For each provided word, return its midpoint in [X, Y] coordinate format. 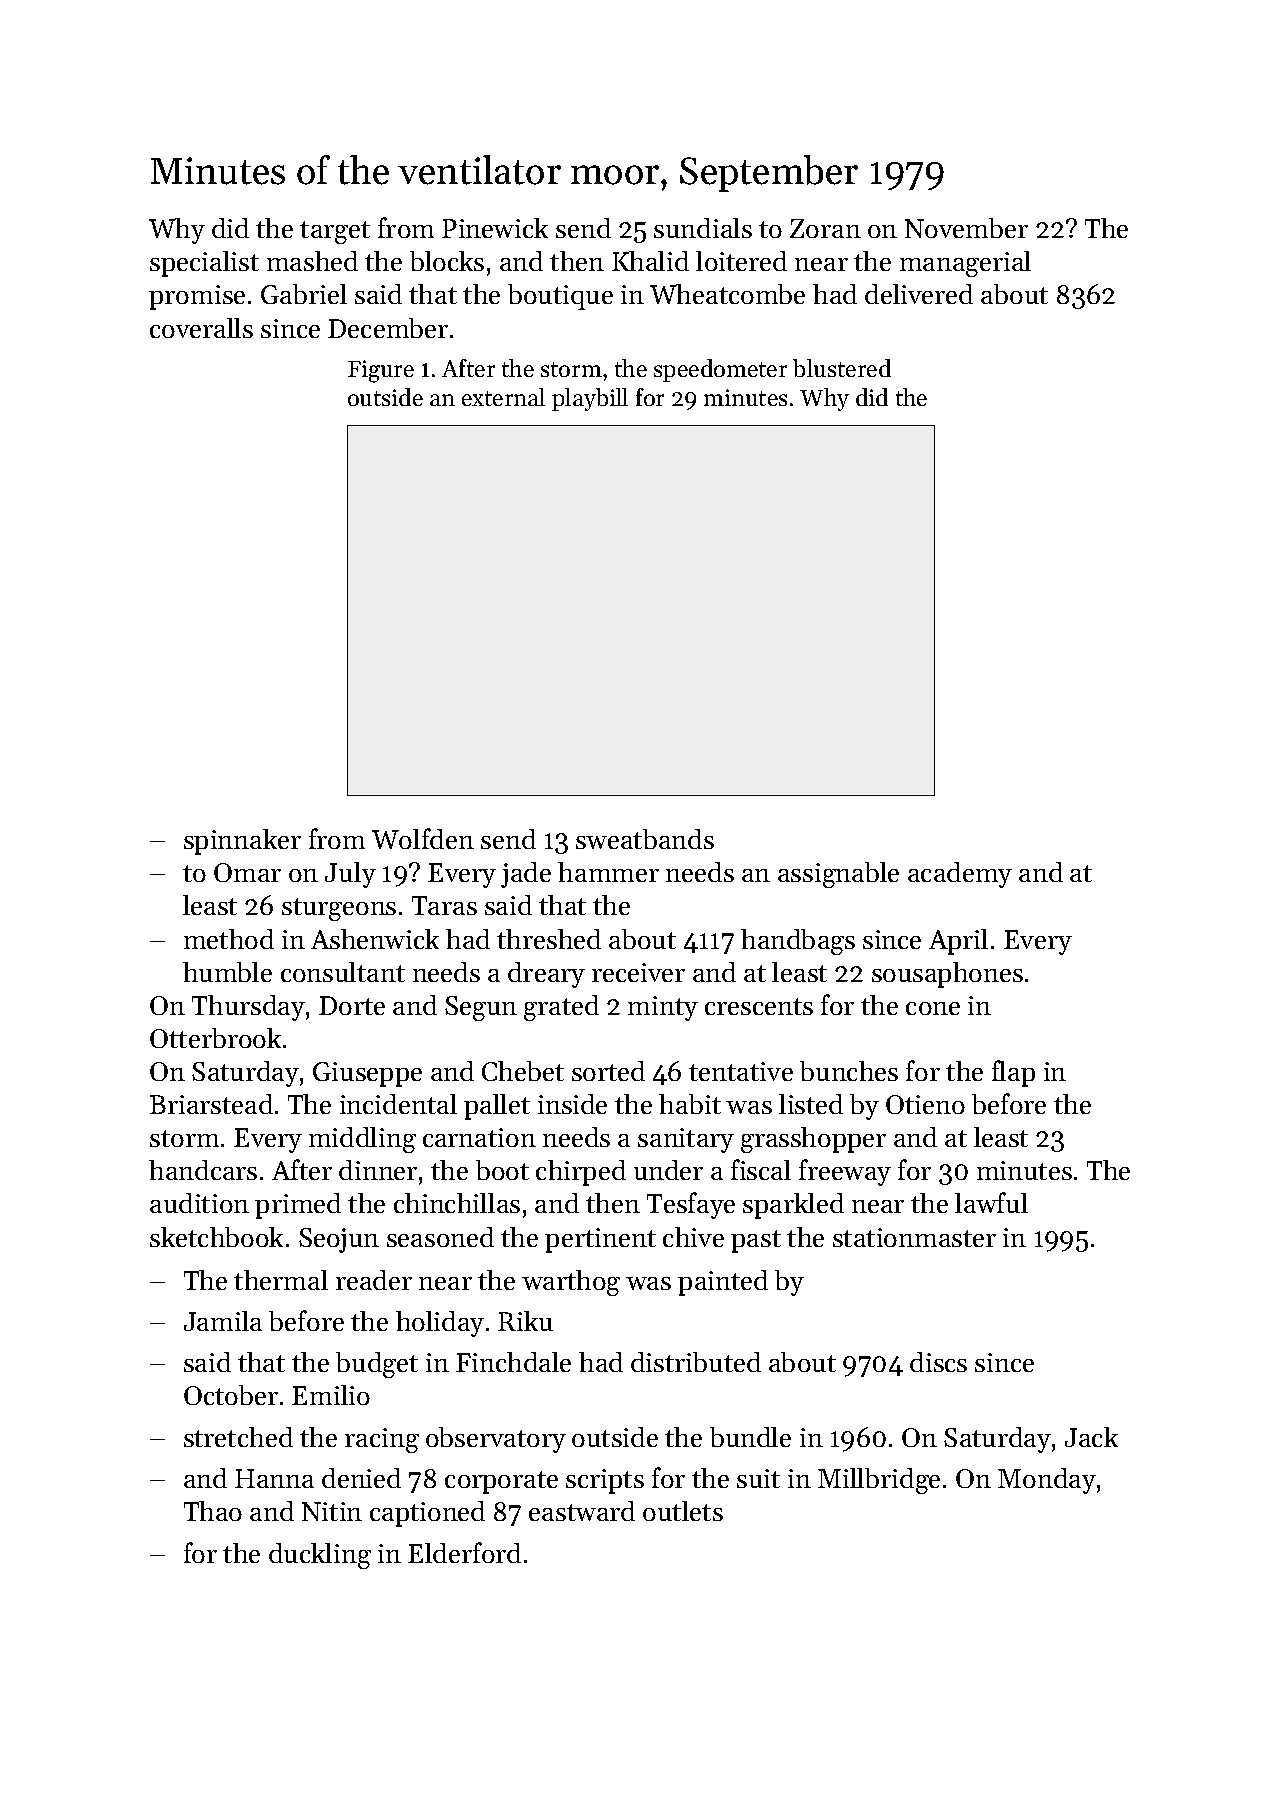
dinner [378, 1170]
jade [526, 875]
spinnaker [242, 842]
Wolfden [423, 838]
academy [960, 875]
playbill [590, 399]
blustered [842, 368]
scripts [605, 1481]
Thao [213, 1511]
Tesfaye [691, 1205]
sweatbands [645, 839]
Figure [381, 371]
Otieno [925, 1104]
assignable [838, 875]
